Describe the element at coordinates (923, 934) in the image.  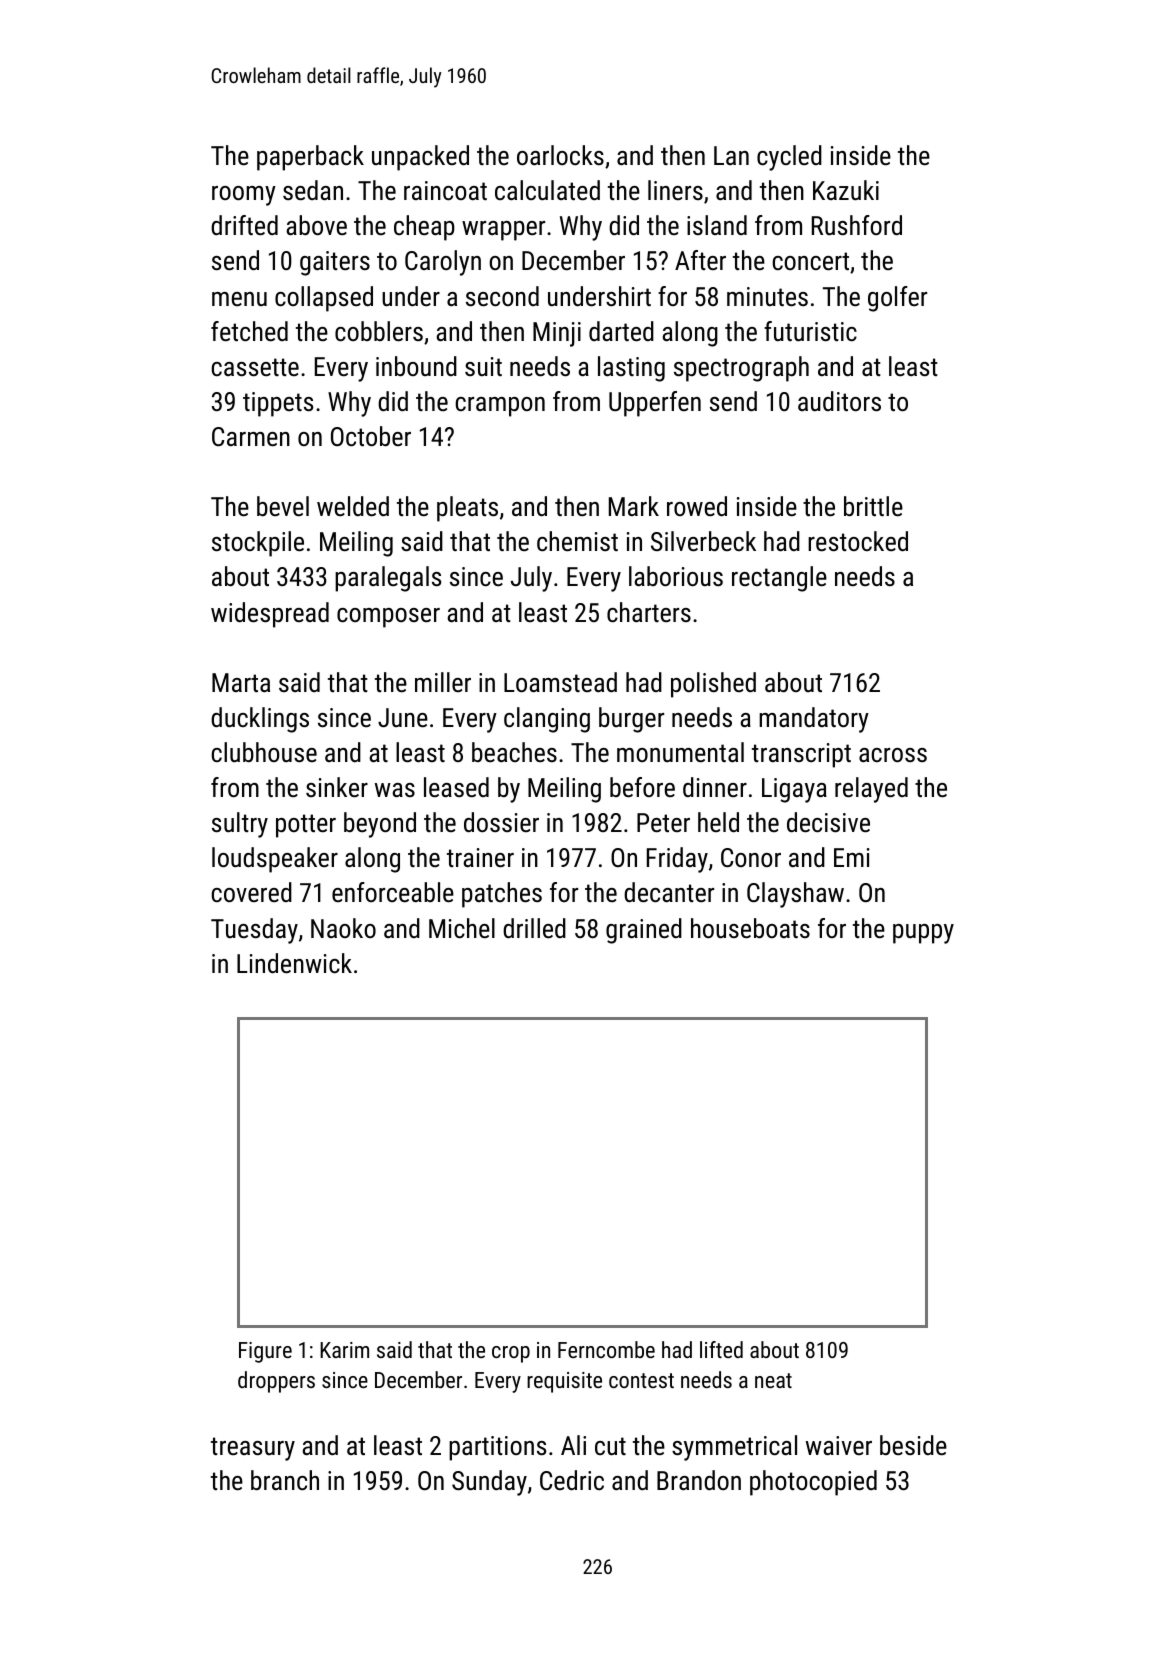
I see `puppy` at that location.
